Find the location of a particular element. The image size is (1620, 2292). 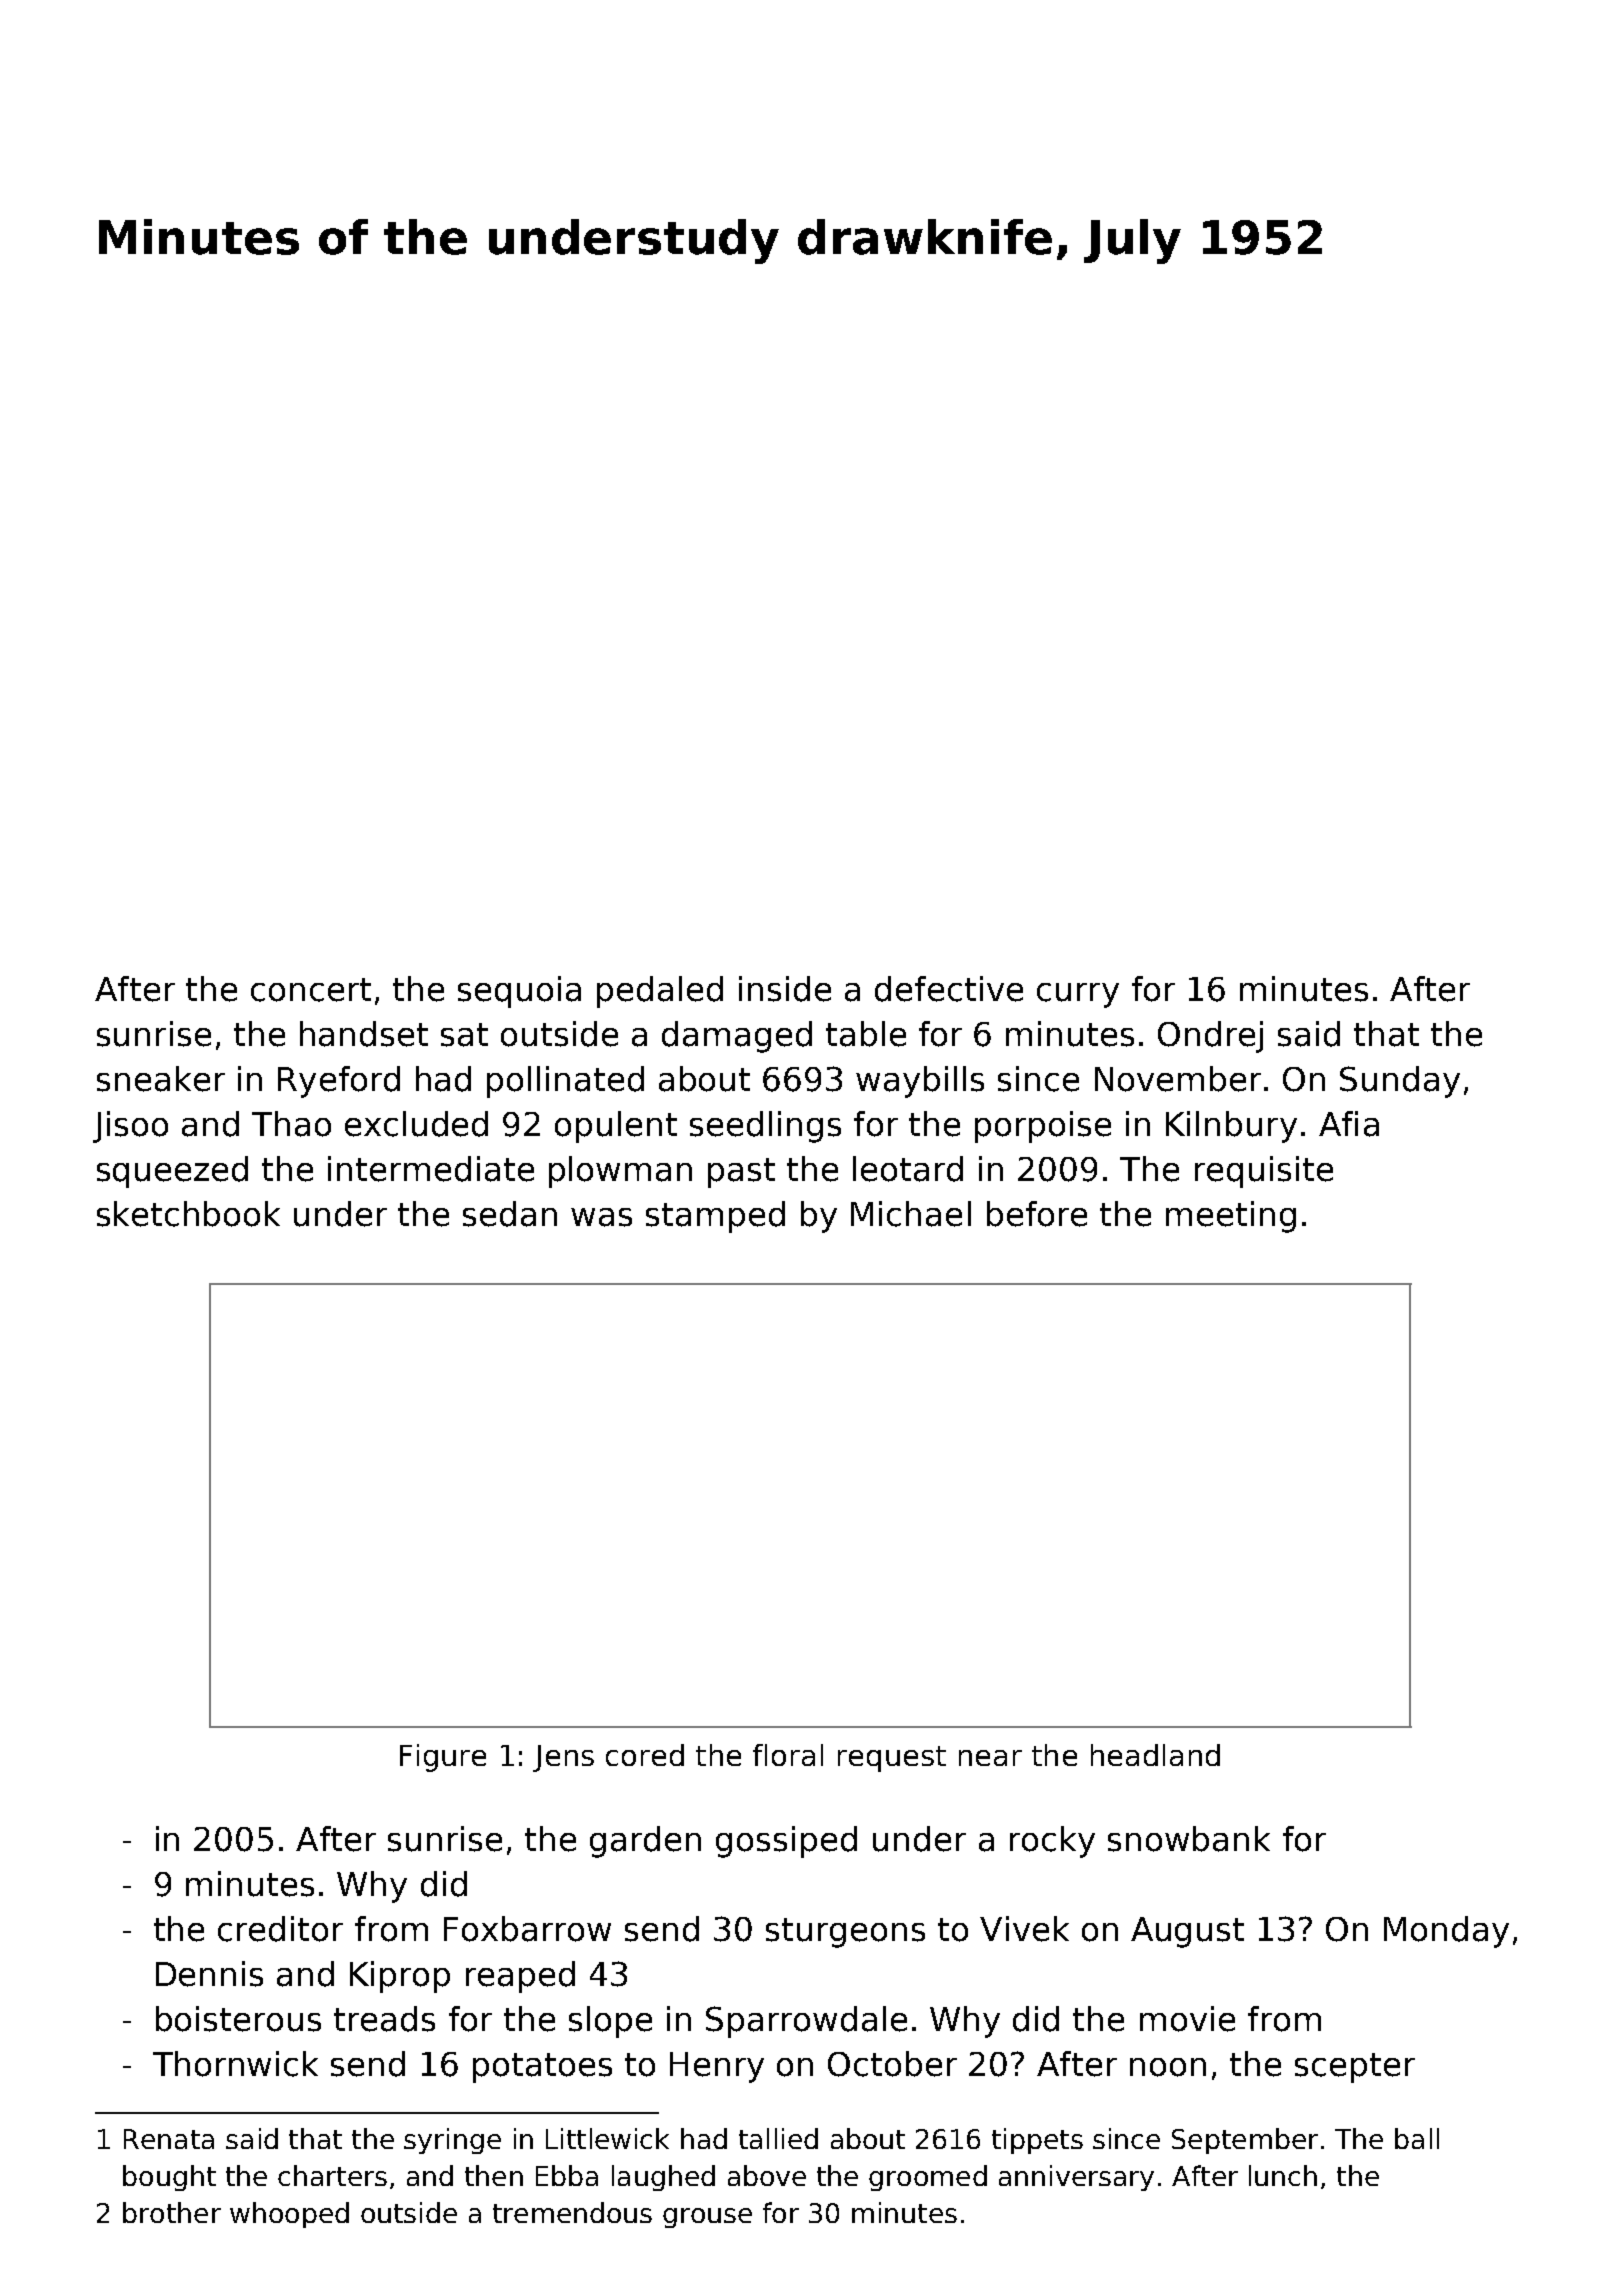

sketchbook is located at coordinates (188, 1214).
